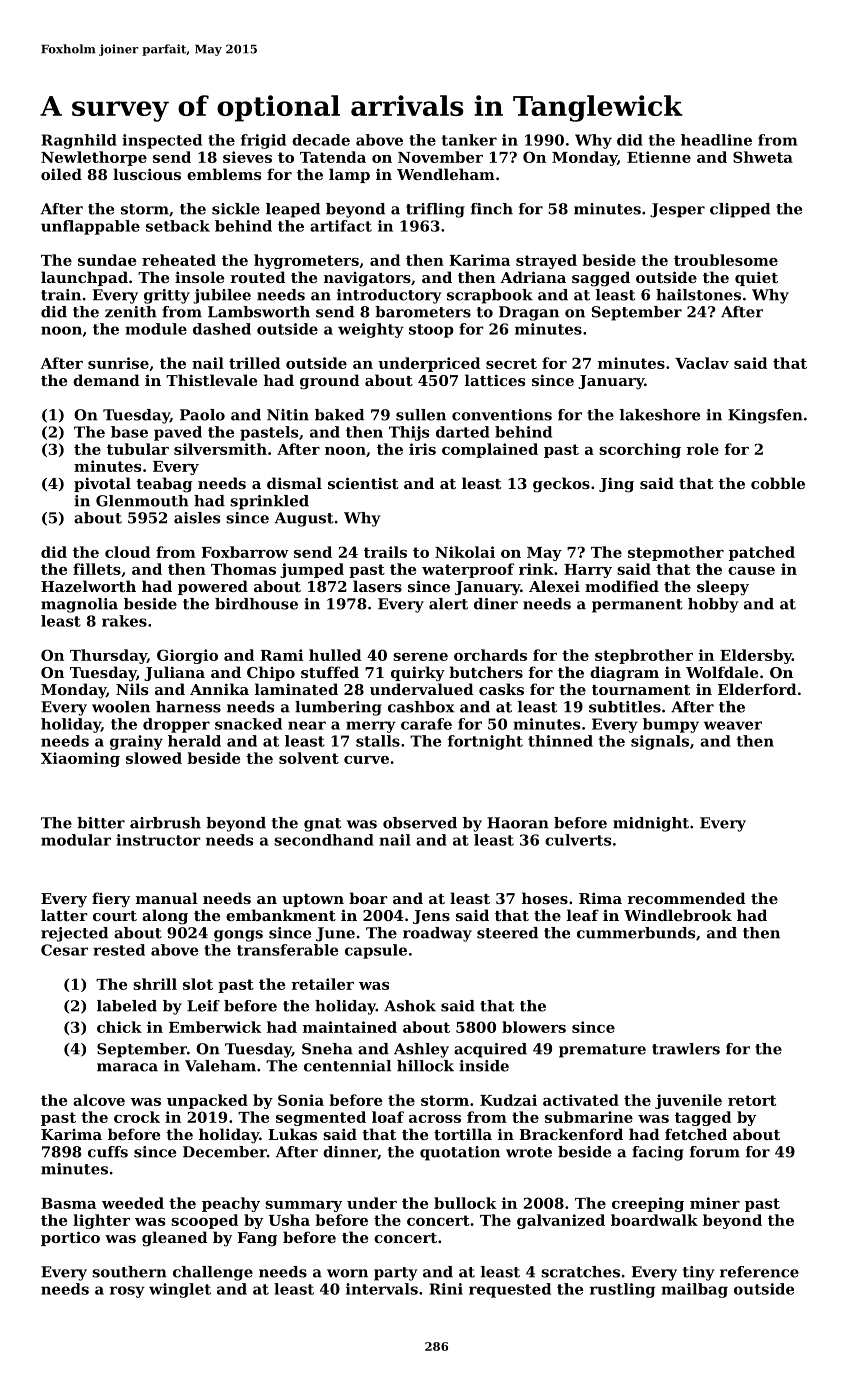  What do you see at coordinates (437, 934) in the page?
I see `roadway` at bounding box center [437, 934].
